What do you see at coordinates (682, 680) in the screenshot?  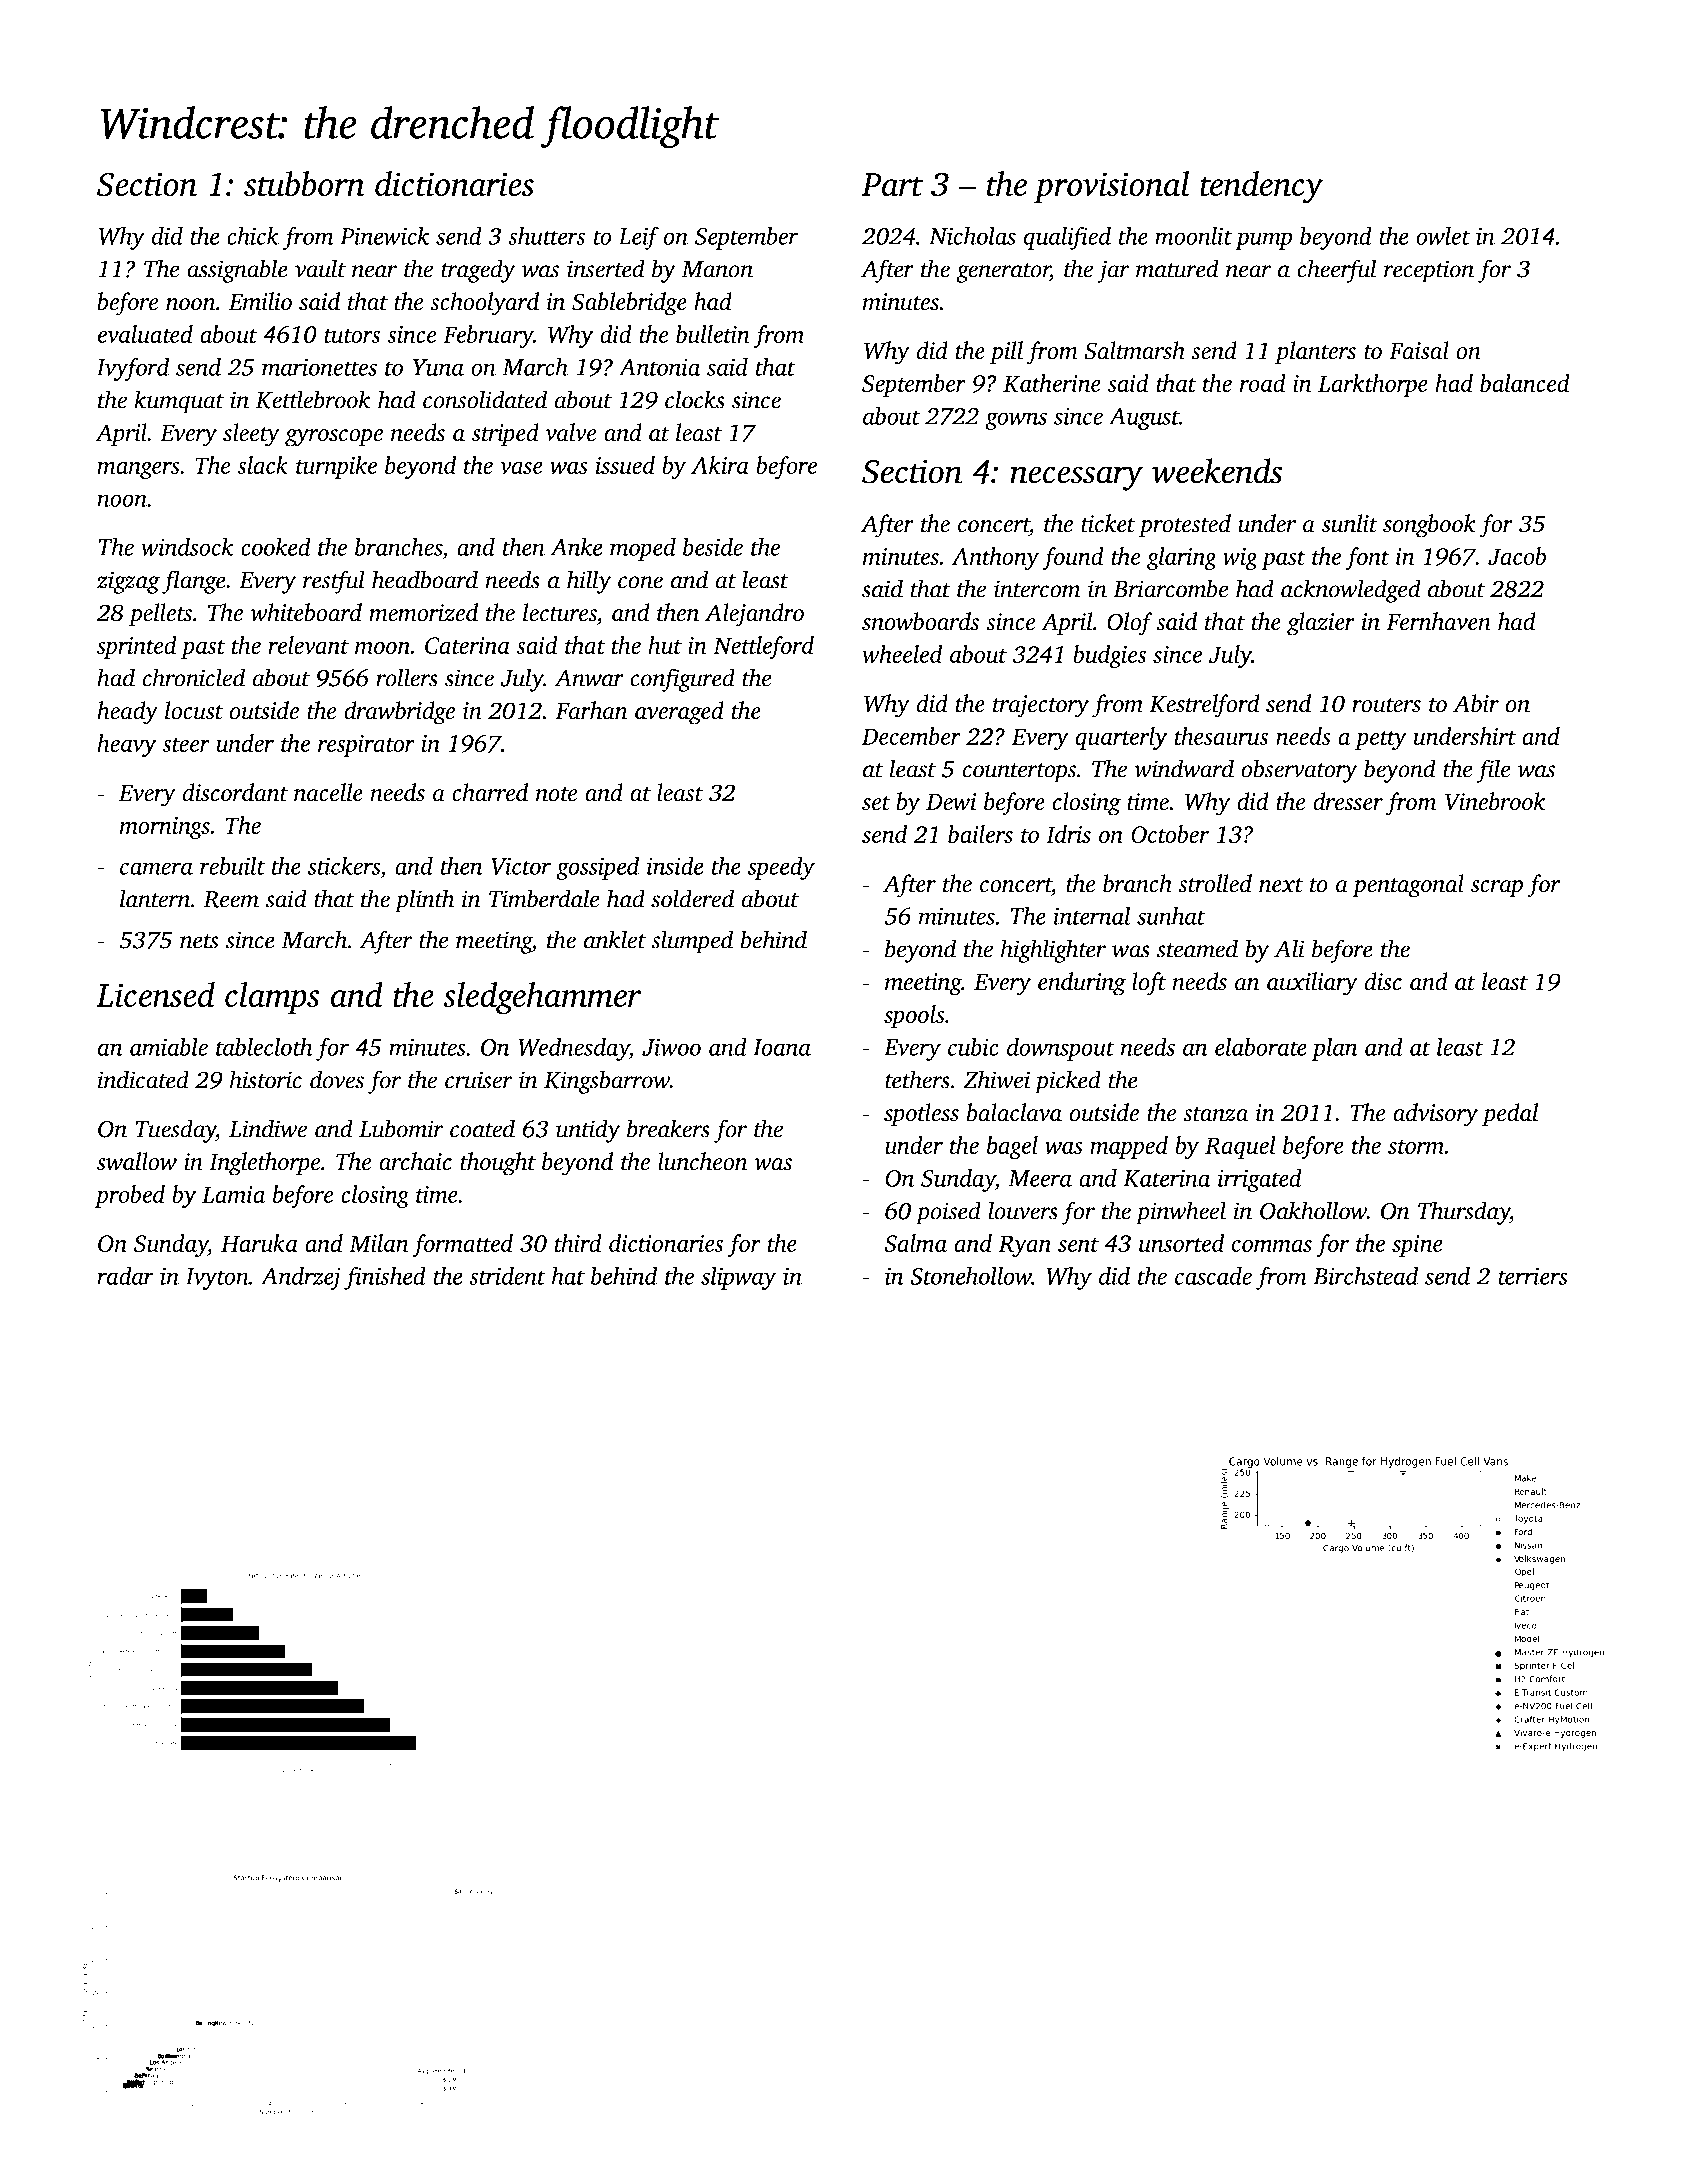 I see `configured` at bounding box center [682, 680].
